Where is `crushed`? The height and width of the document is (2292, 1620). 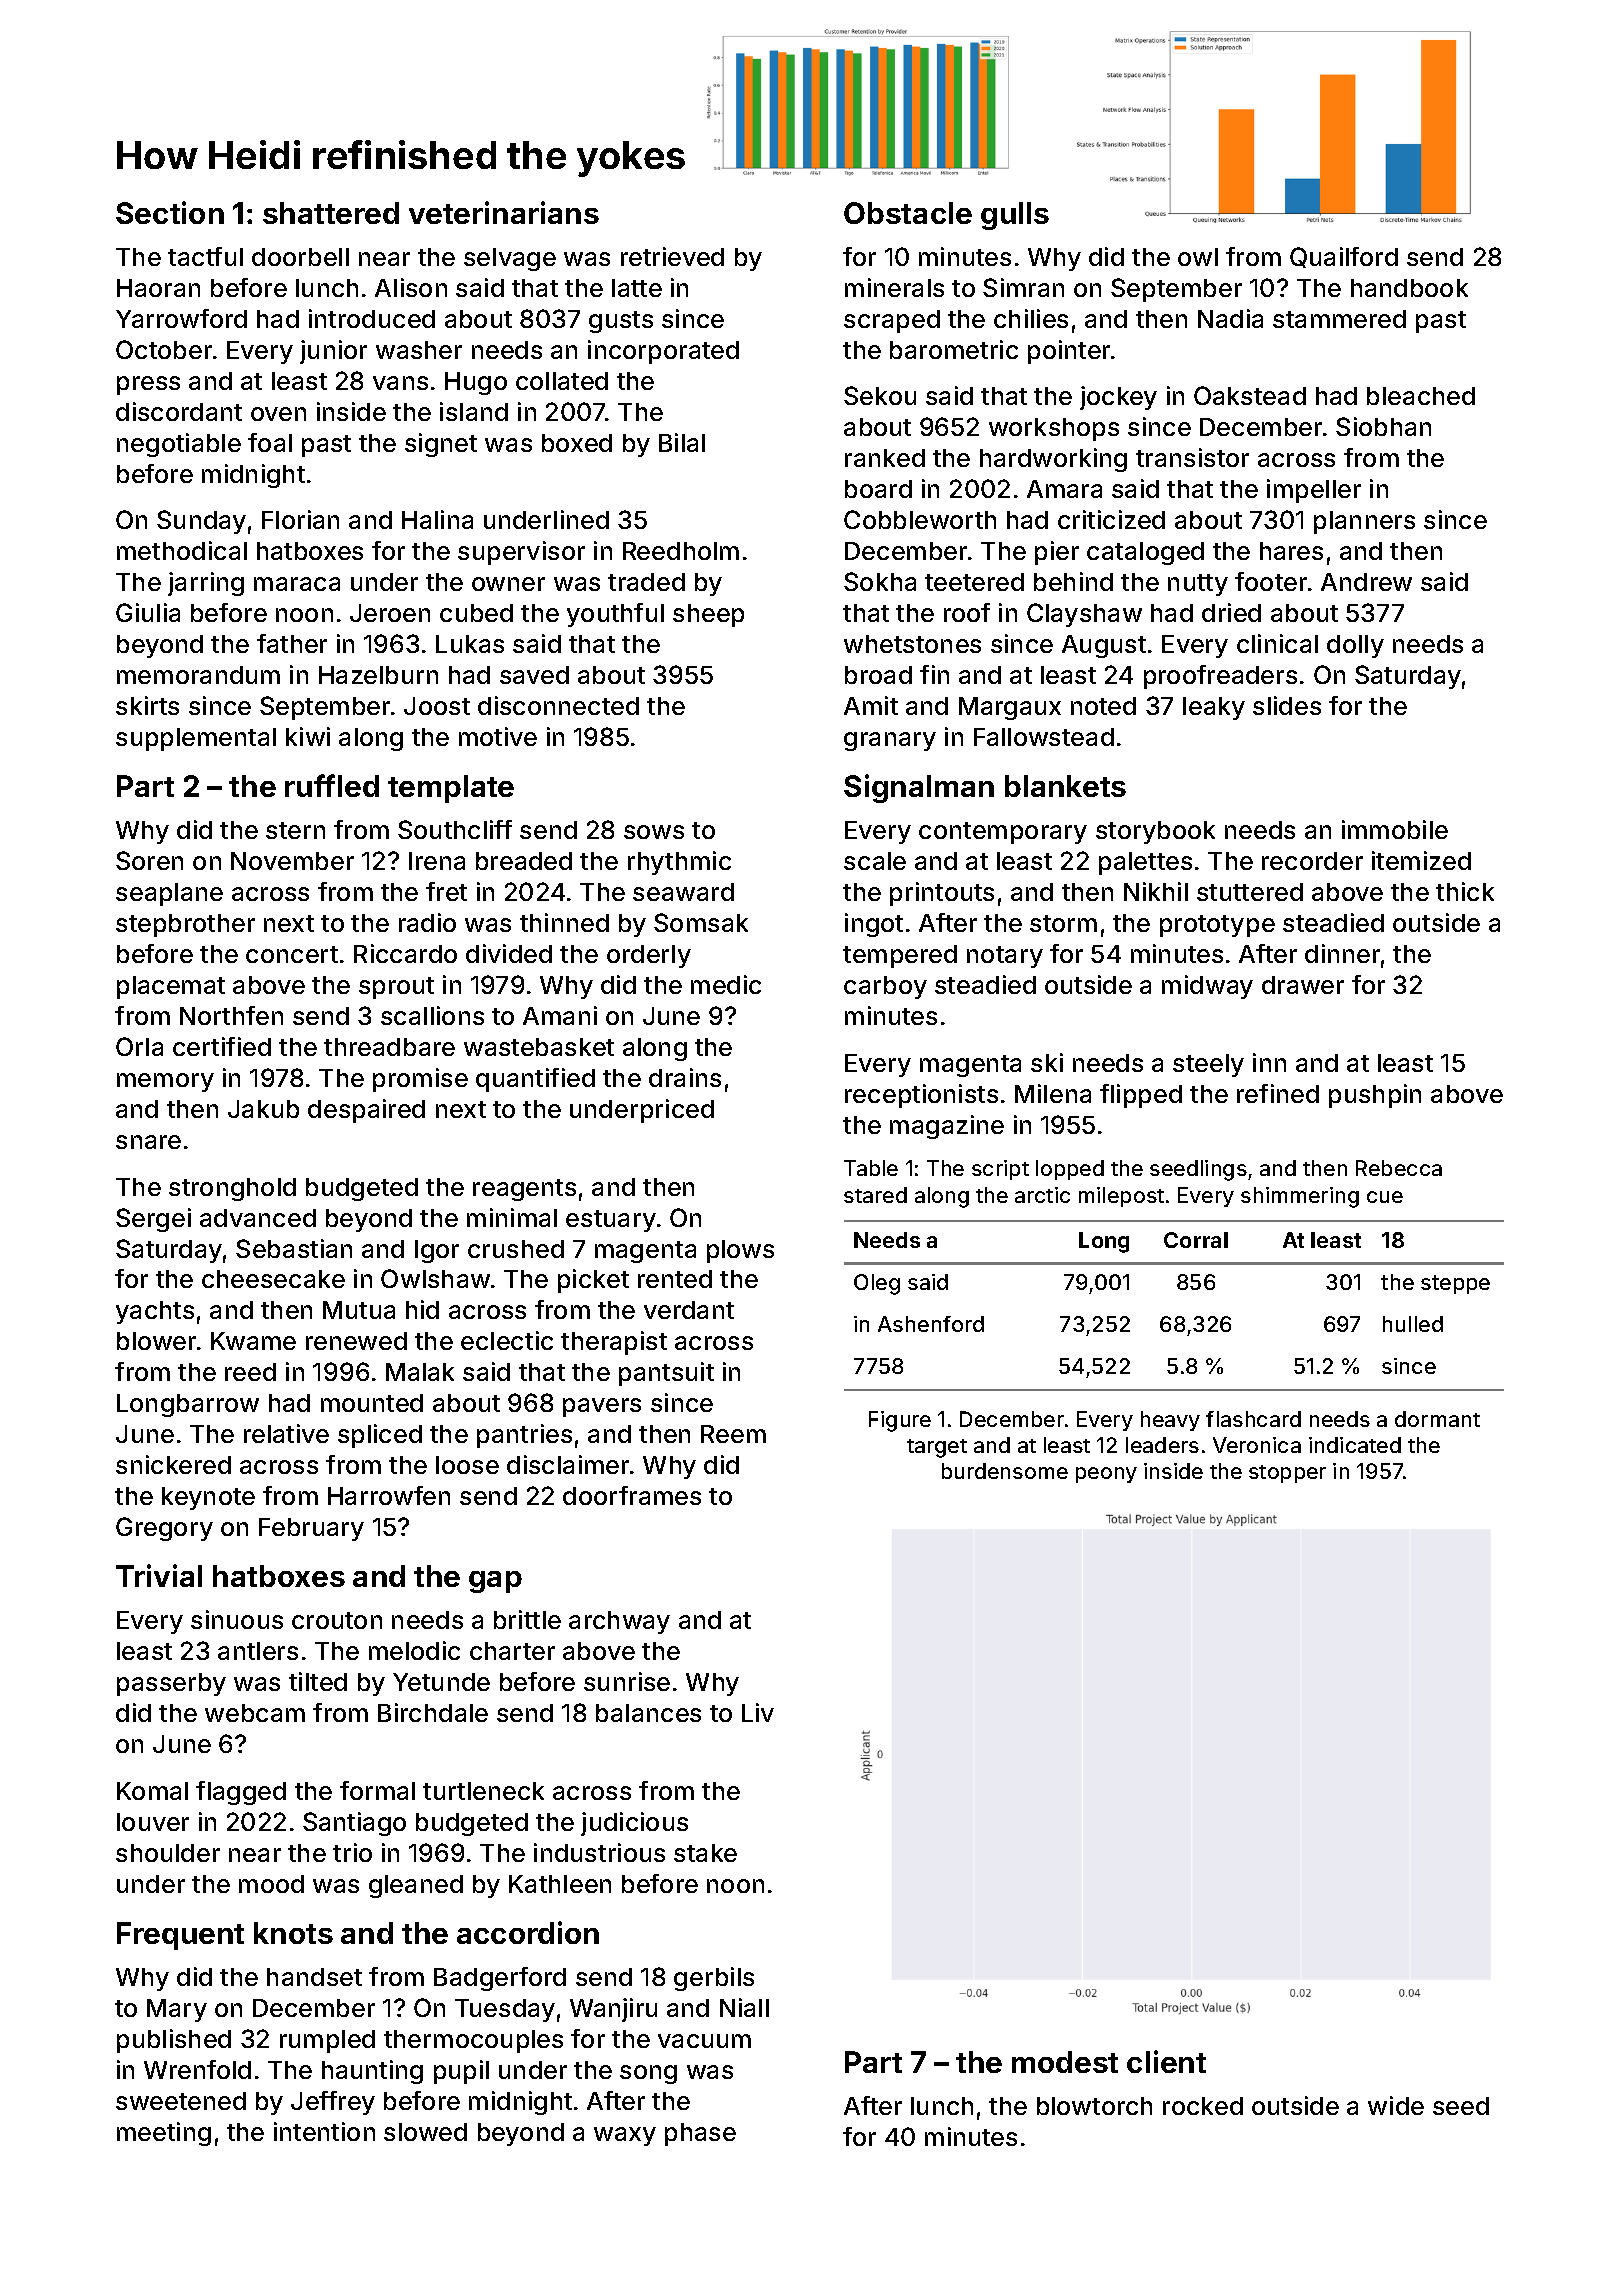 crushed is located at coordinates (516, 1249).
